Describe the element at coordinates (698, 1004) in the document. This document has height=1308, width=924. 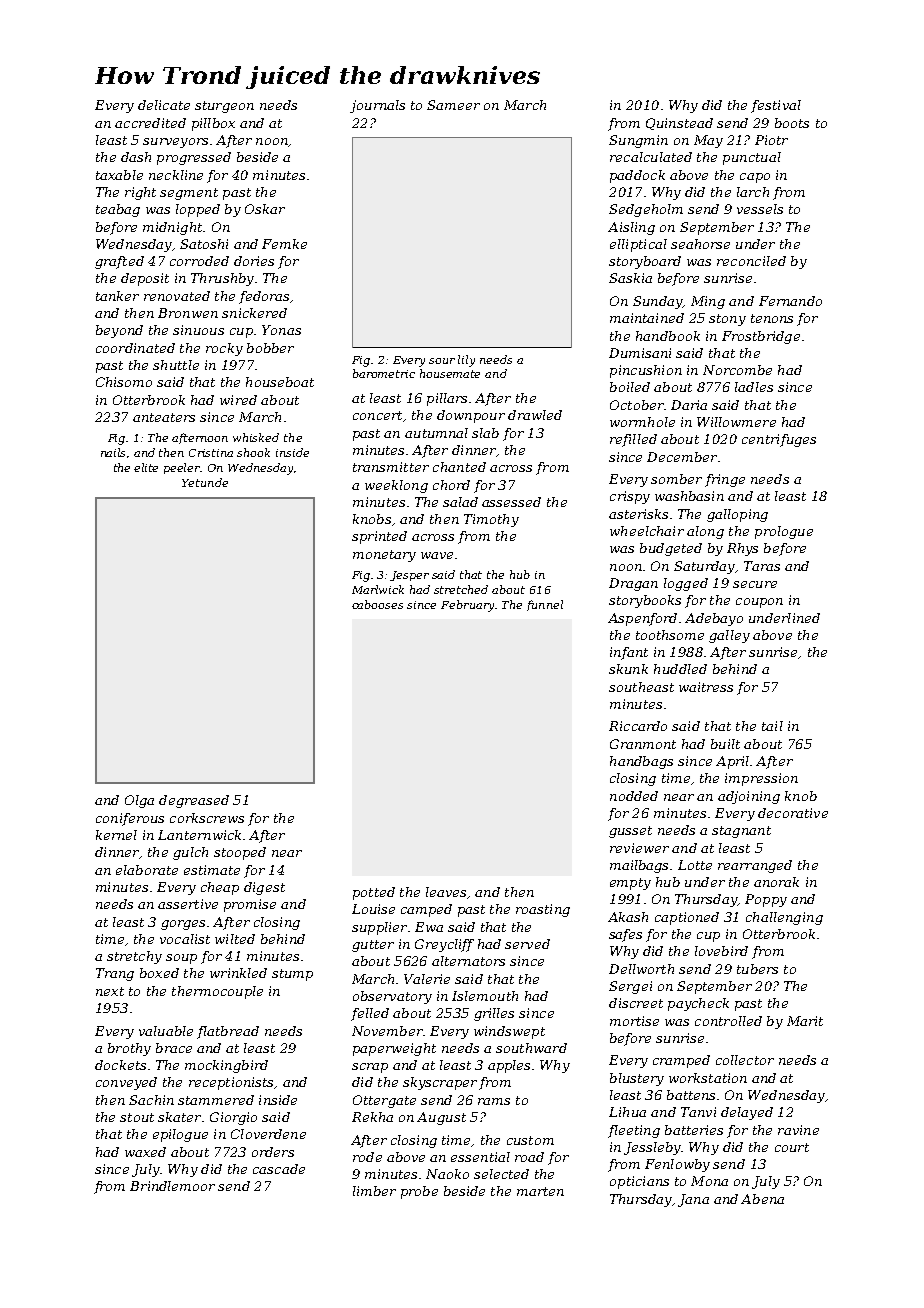
I see `paycheck` at that location.
